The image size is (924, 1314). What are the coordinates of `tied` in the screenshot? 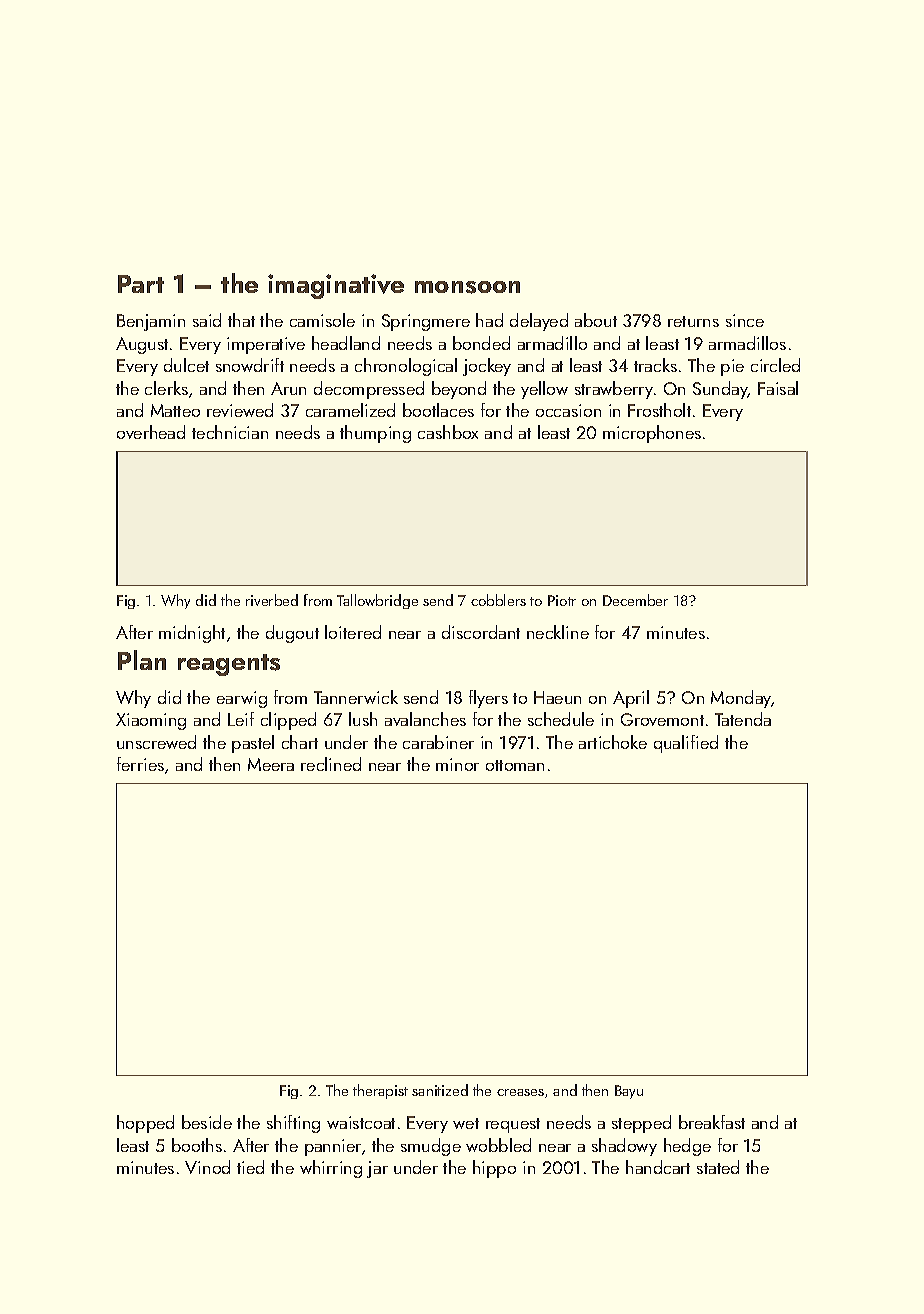 It's located at (250, 1167).
